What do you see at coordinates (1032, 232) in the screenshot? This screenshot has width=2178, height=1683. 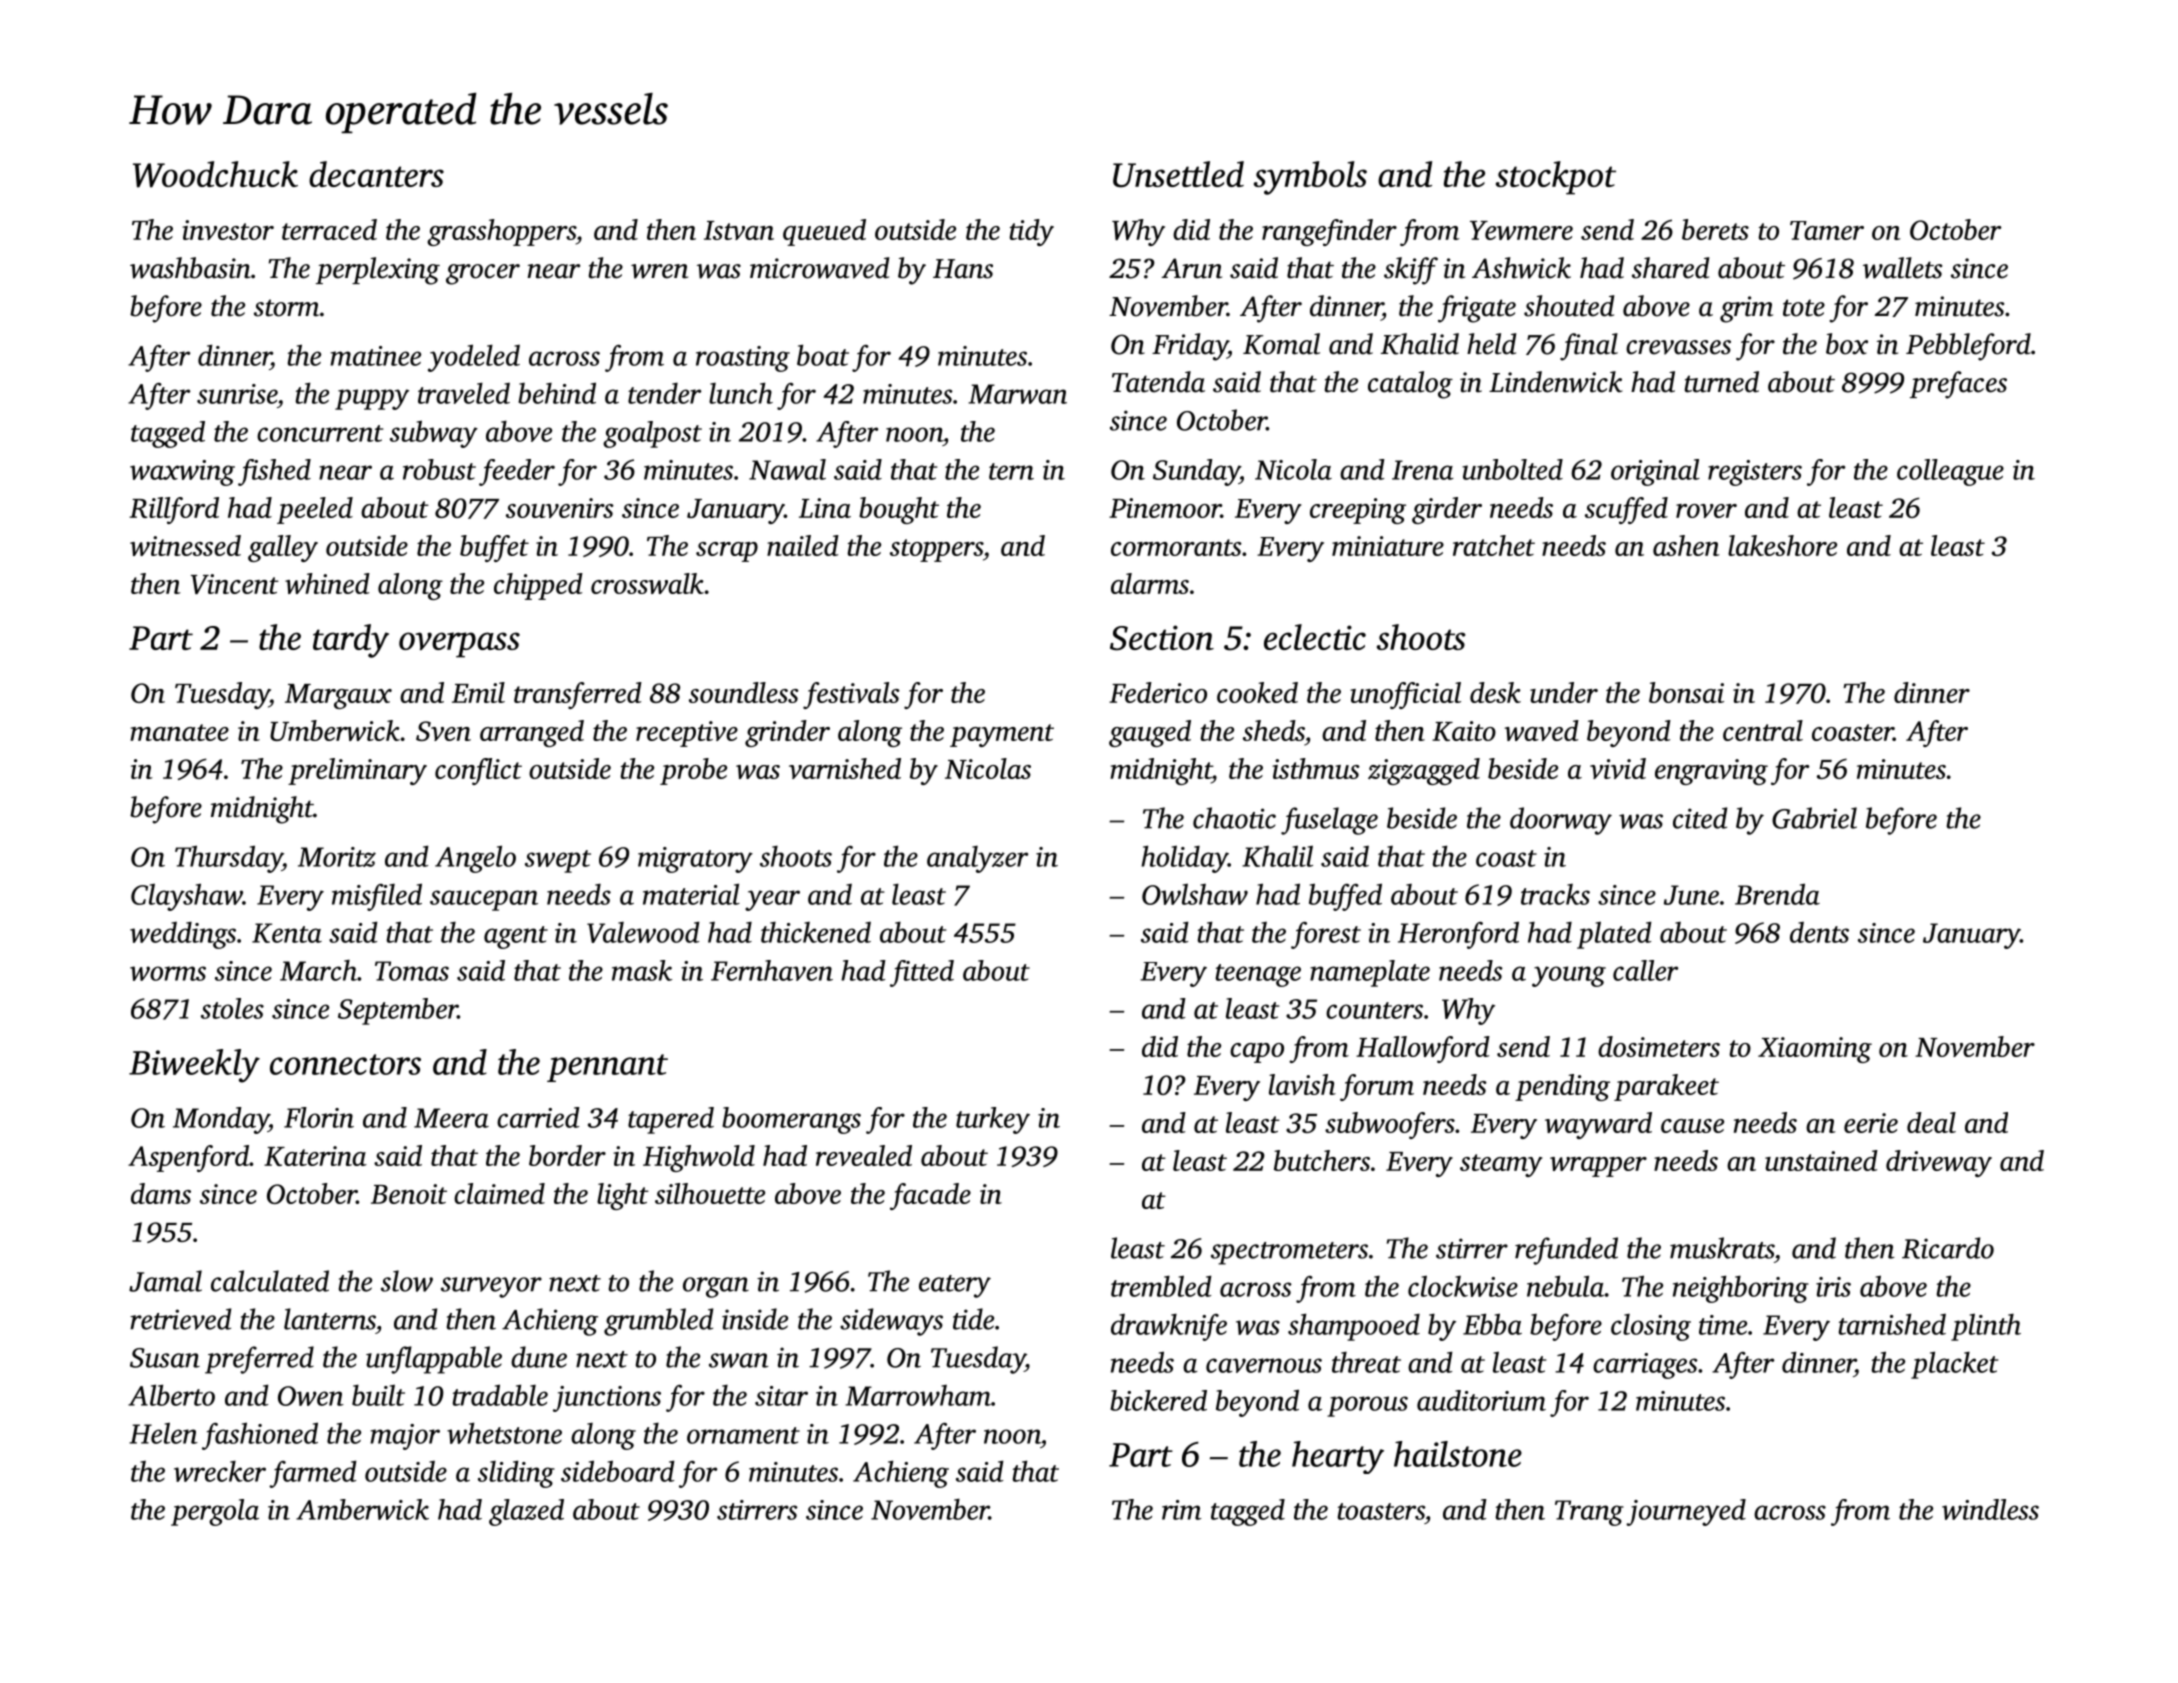 I see `tidy` at bounding box center [1032, 232].
